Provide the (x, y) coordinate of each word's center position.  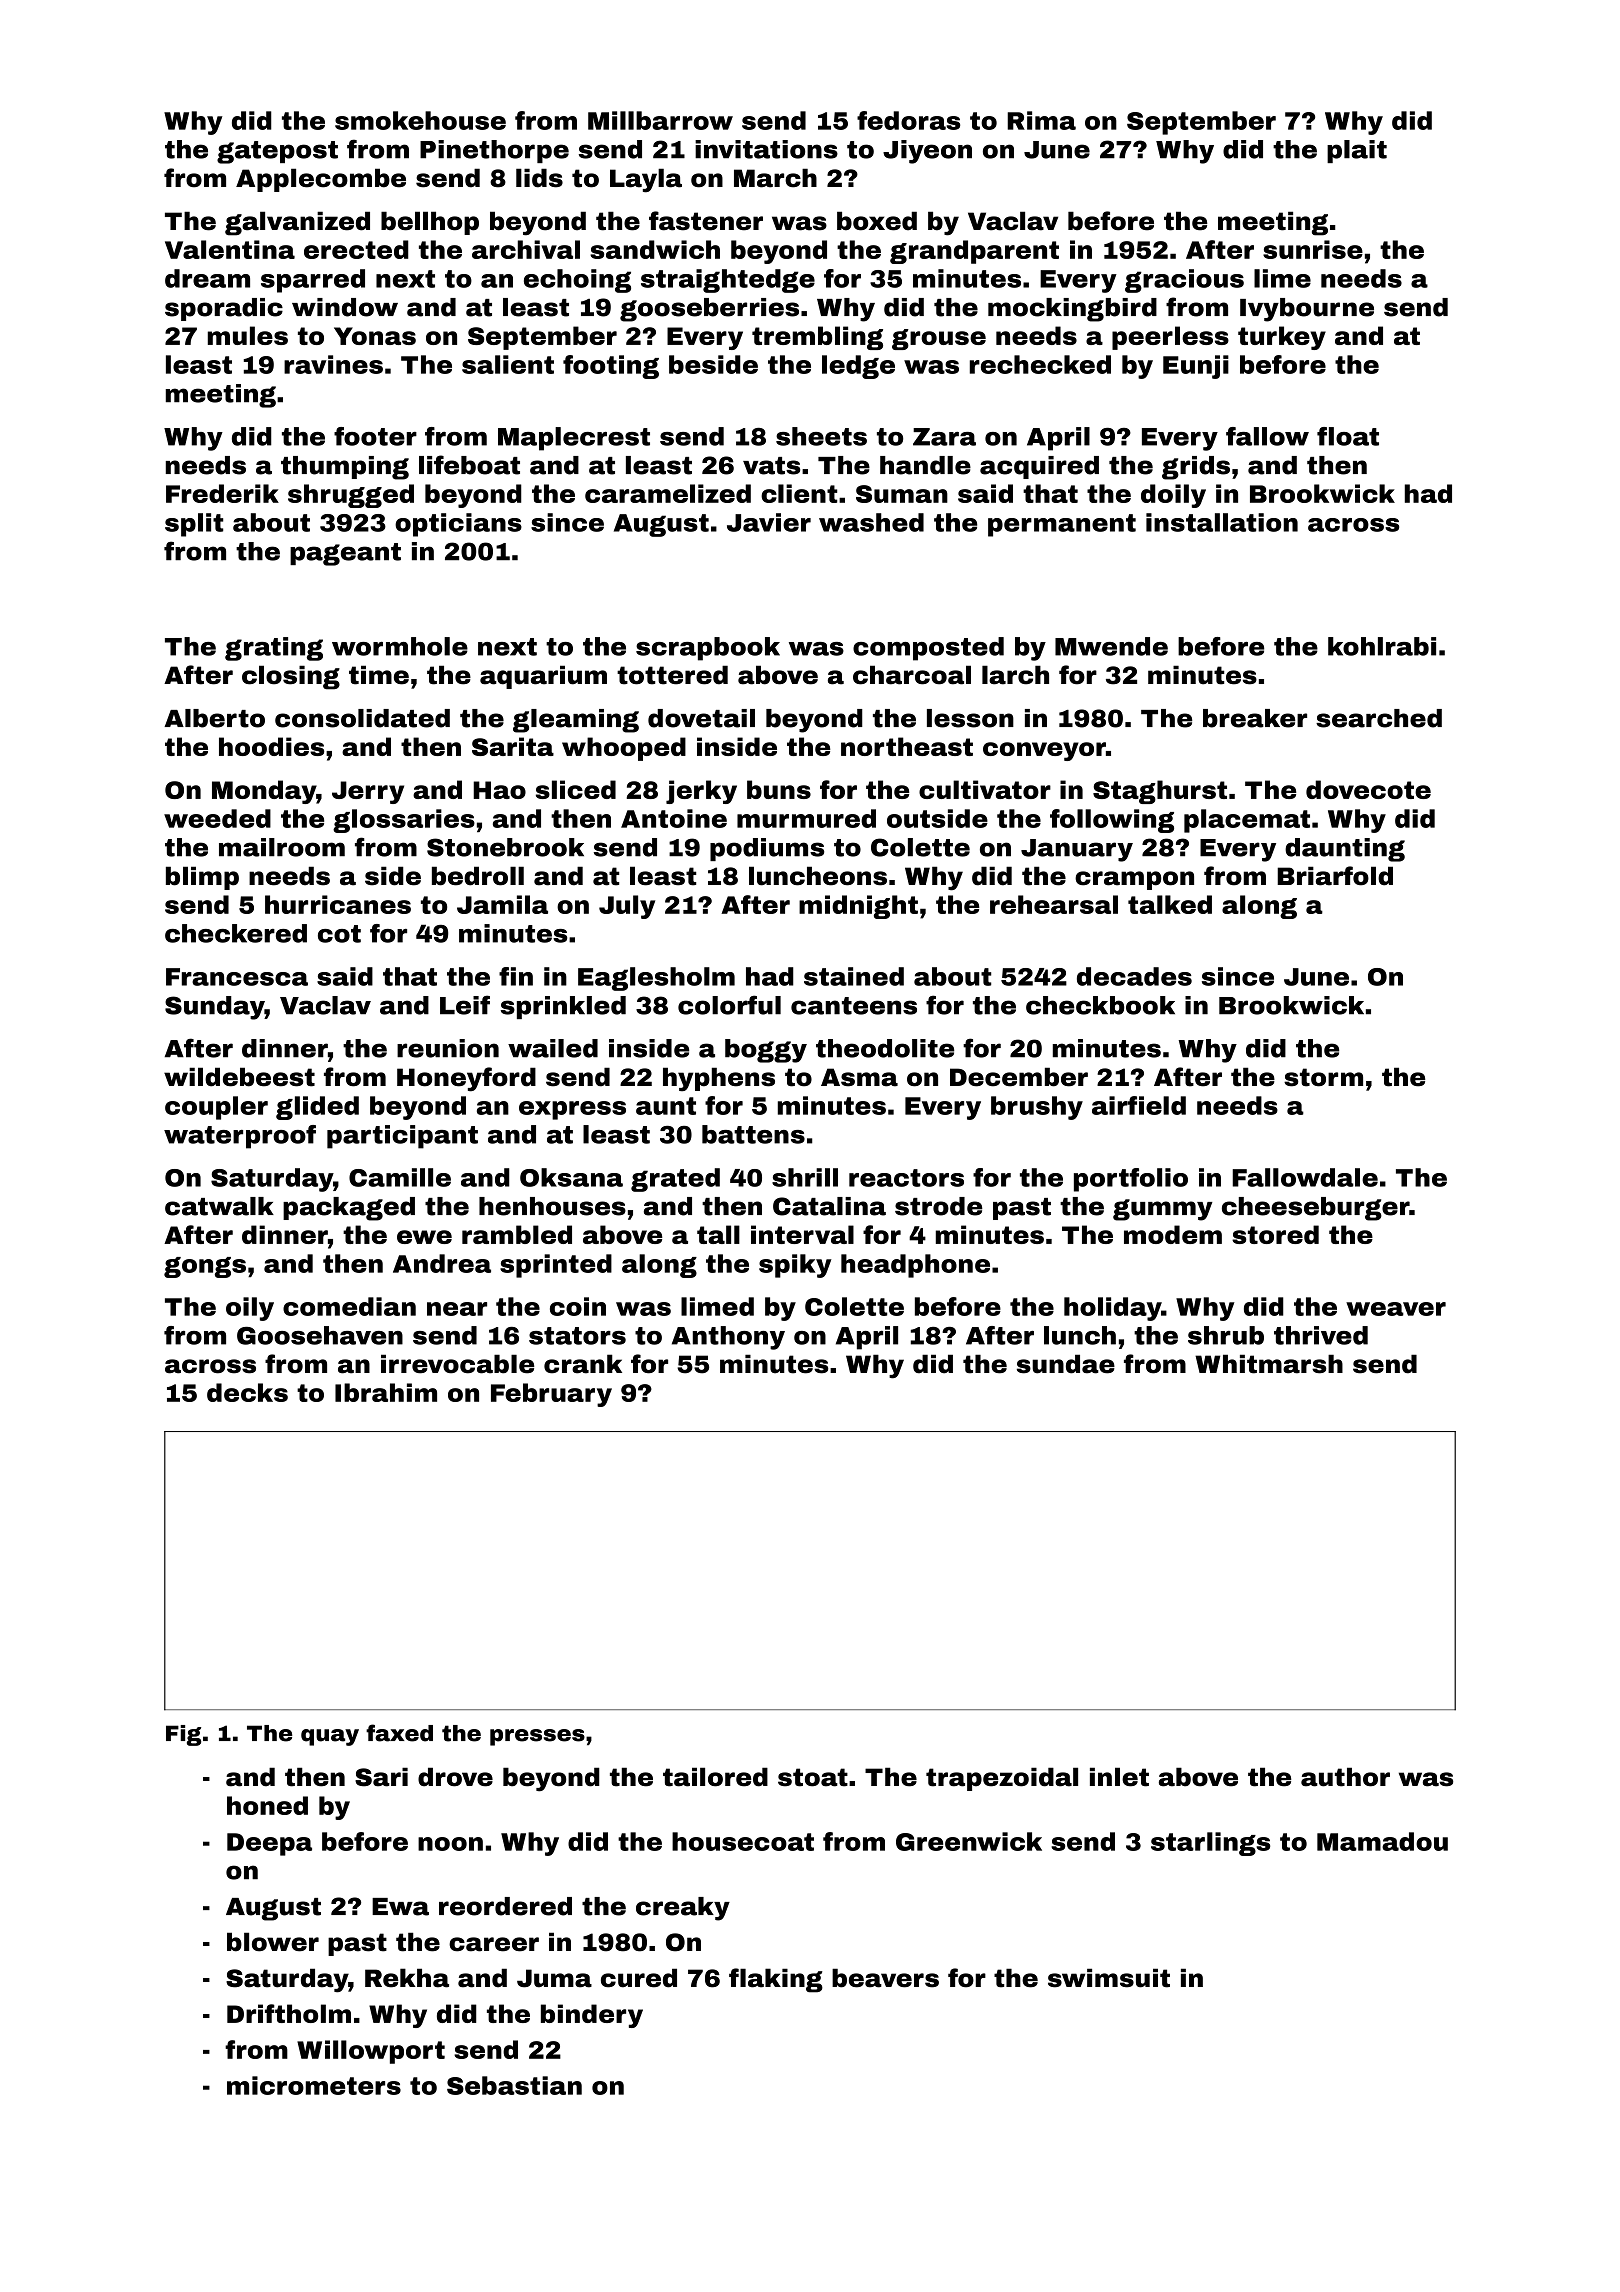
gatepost (277, 152)
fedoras (908, 120)
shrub (1226, 1335)
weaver (1396, 1309)
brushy (1037, 1108)
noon (450, 1844)
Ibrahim (386, 1392)
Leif (465, 1005)
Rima (1041, 120)
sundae (1066, 1364)
